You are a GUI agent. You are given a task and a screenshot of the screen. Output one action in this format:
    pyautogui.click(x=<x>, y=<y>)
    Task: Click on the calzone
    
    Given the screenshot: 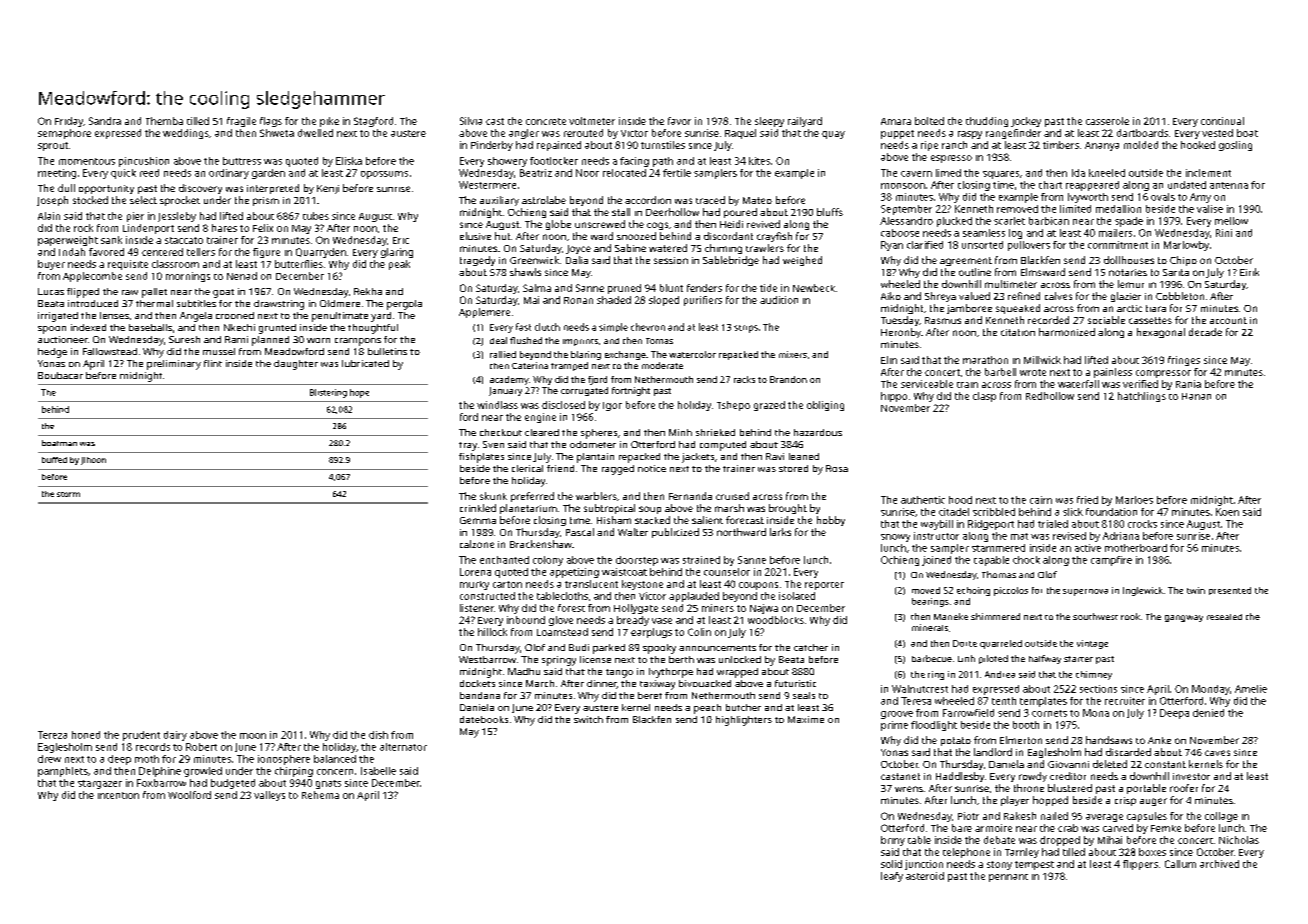 What is the action you would take?
    pyautogui.click(x=477, y=544)
